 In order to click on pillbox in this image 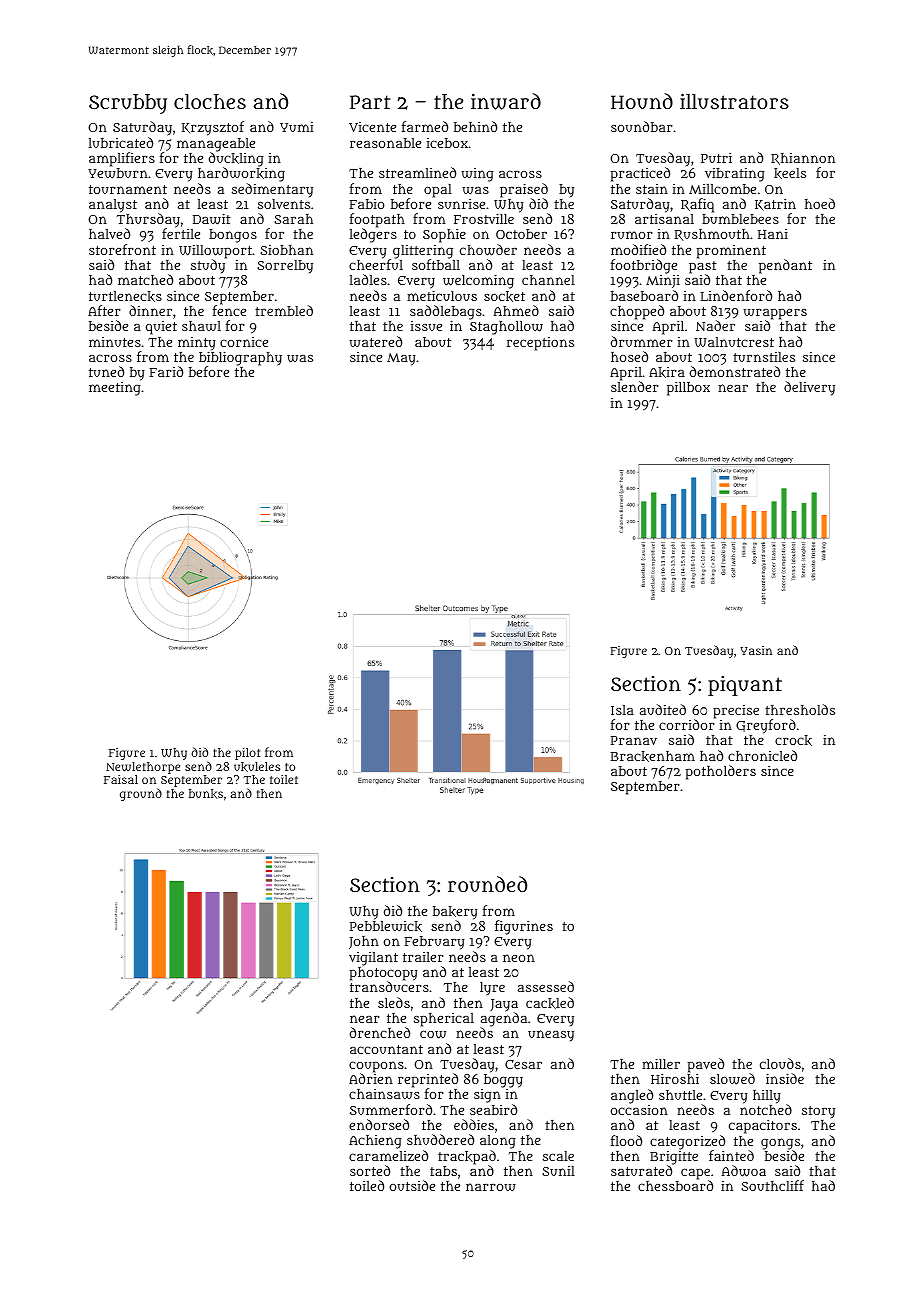, I will do `click(688, 389)`.
